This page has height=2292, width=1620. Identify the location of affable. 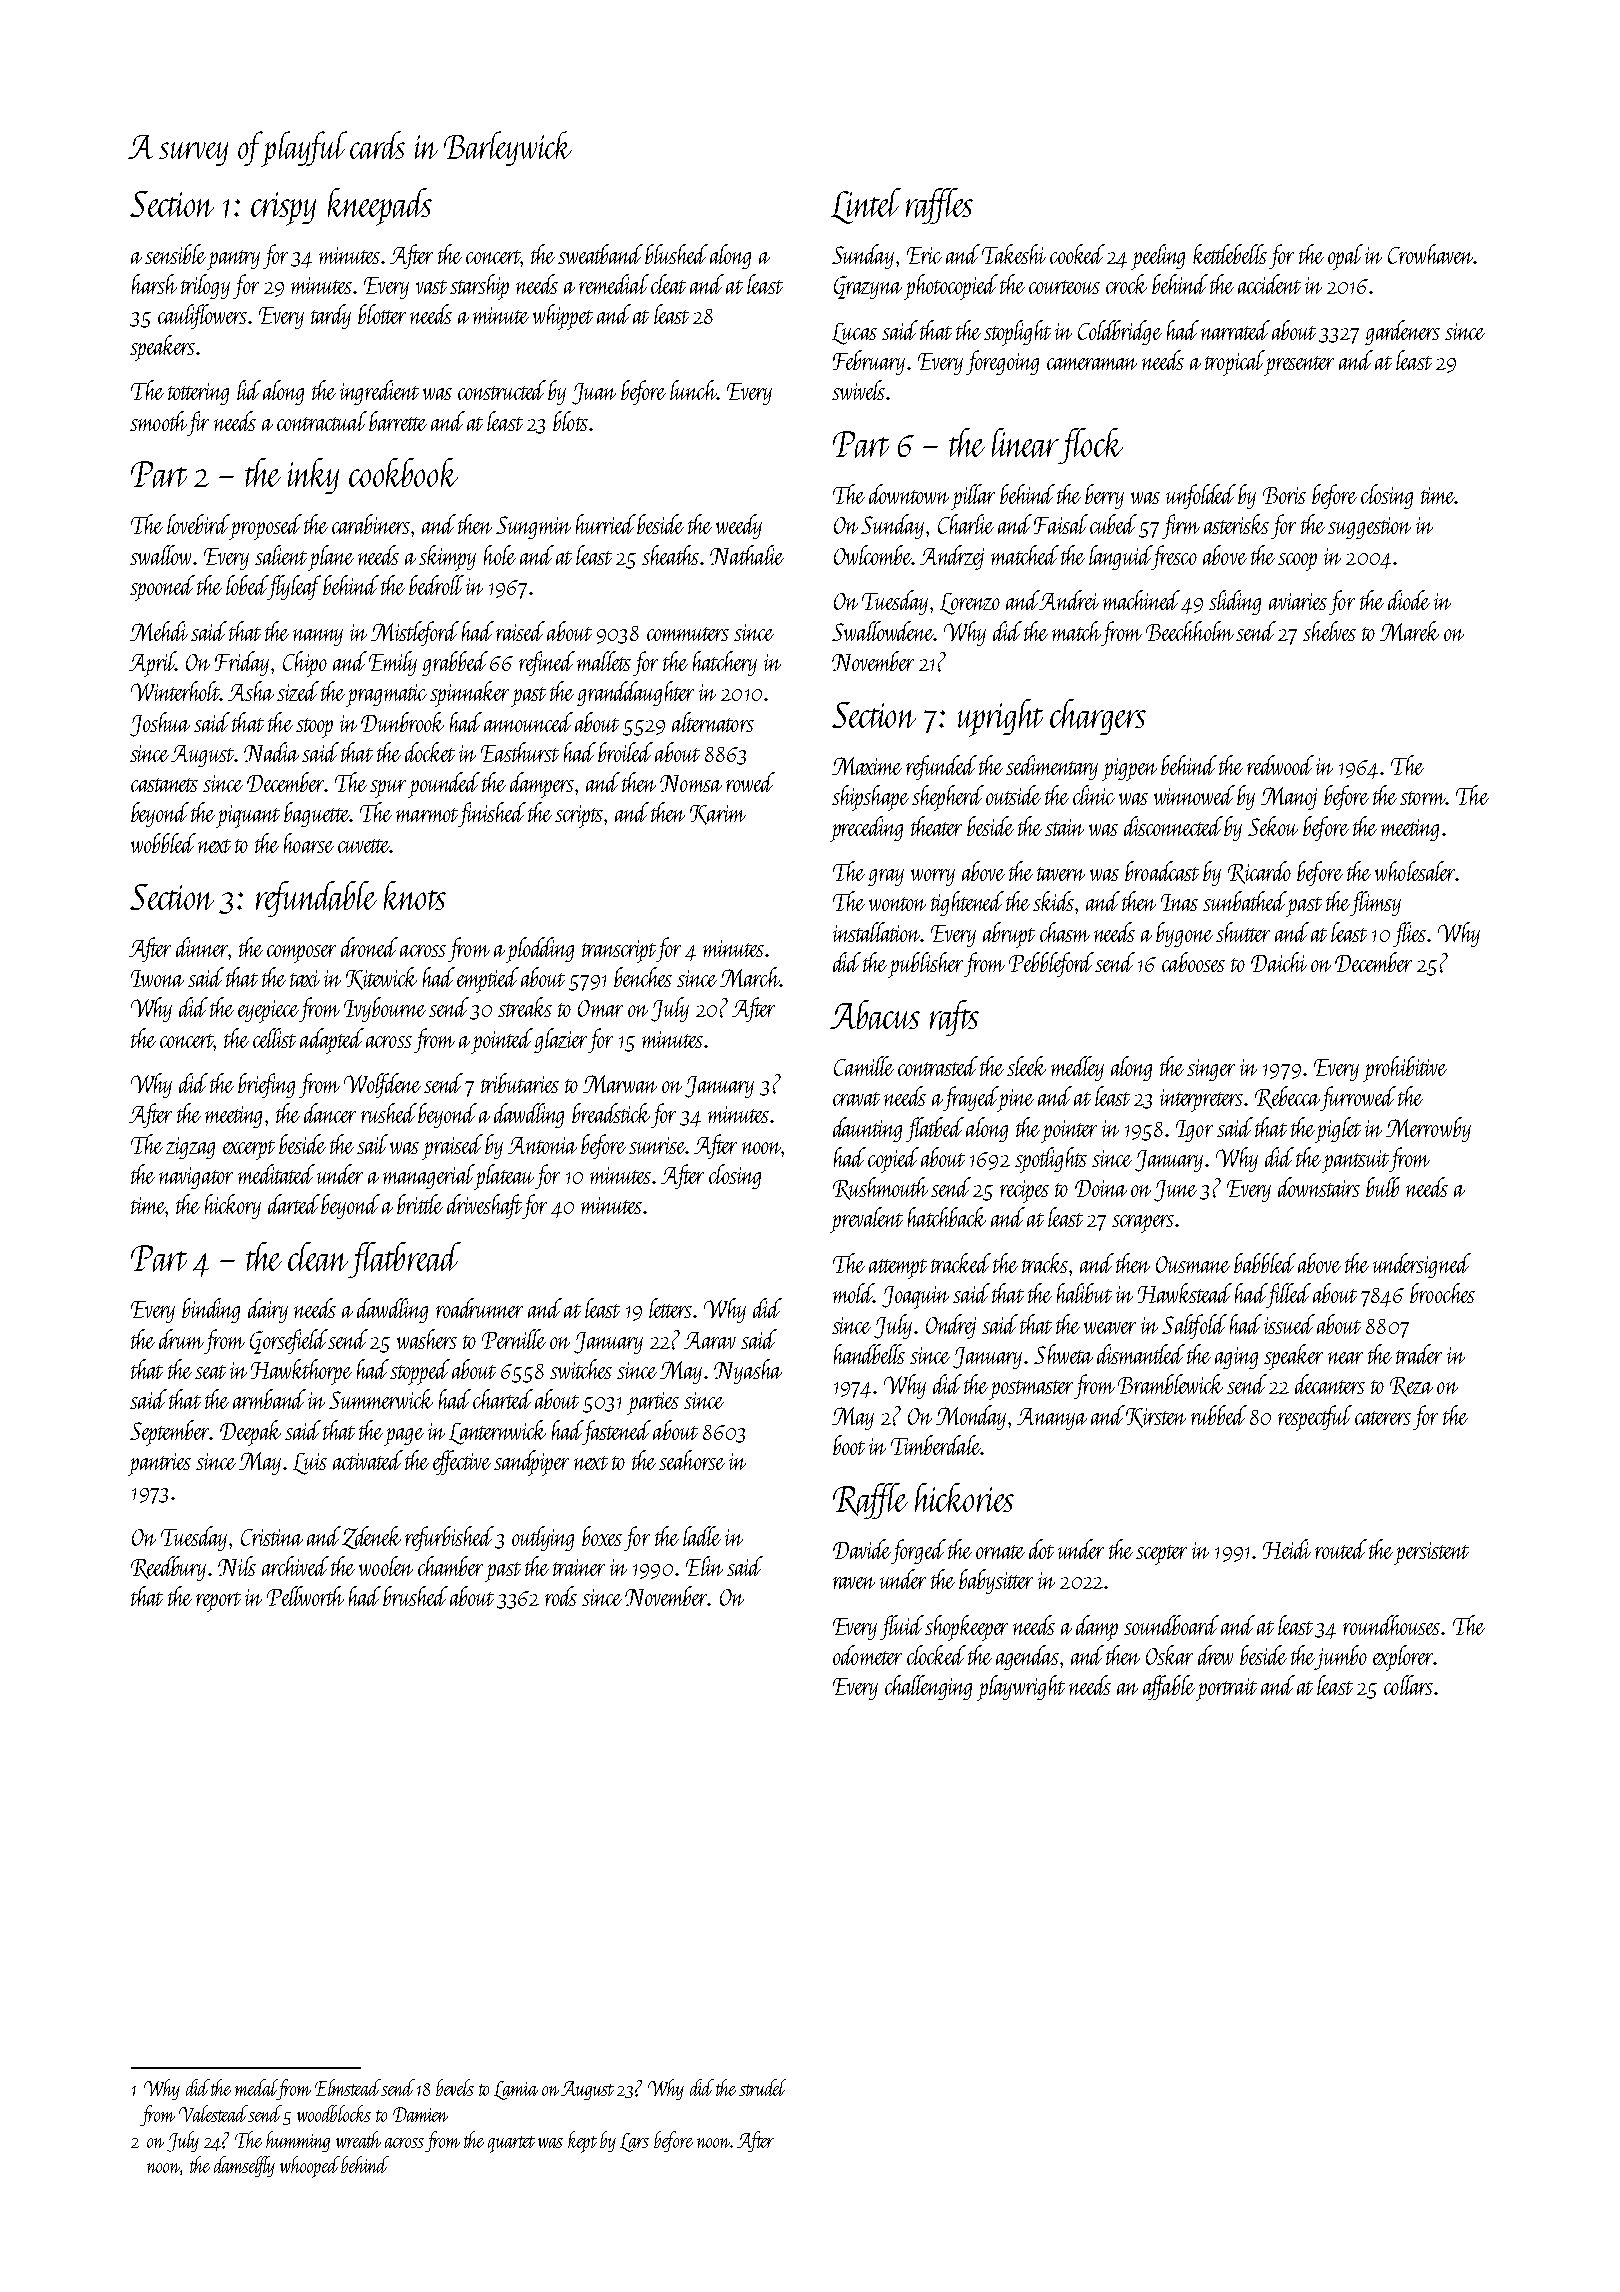
(1169, 1687).
